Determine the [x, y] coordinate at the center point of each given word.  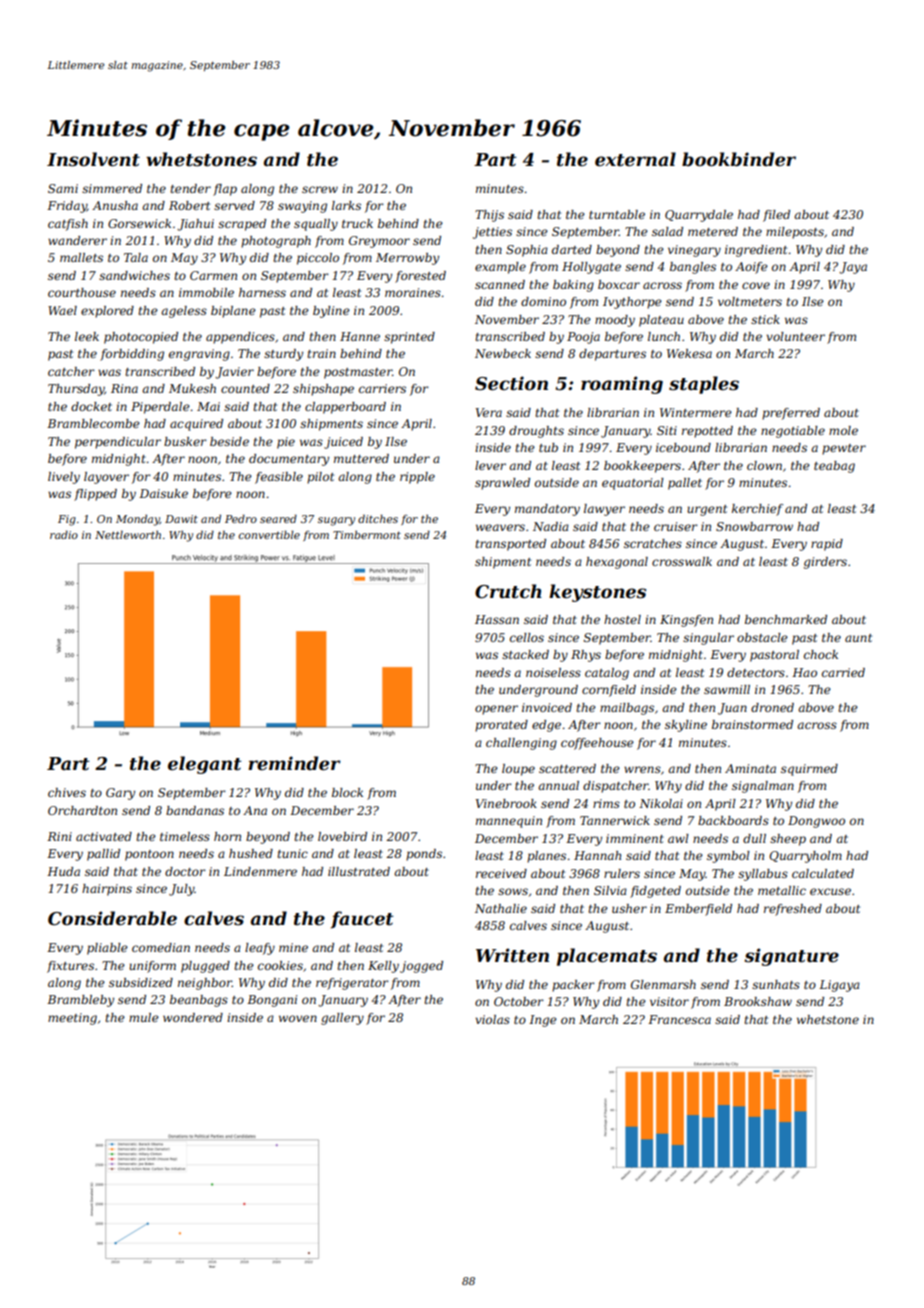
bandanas [195, 810]
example [500, 268]
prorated [501, 726]
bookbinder [739, 159]
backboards [733, 820]
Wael [62, 310]
